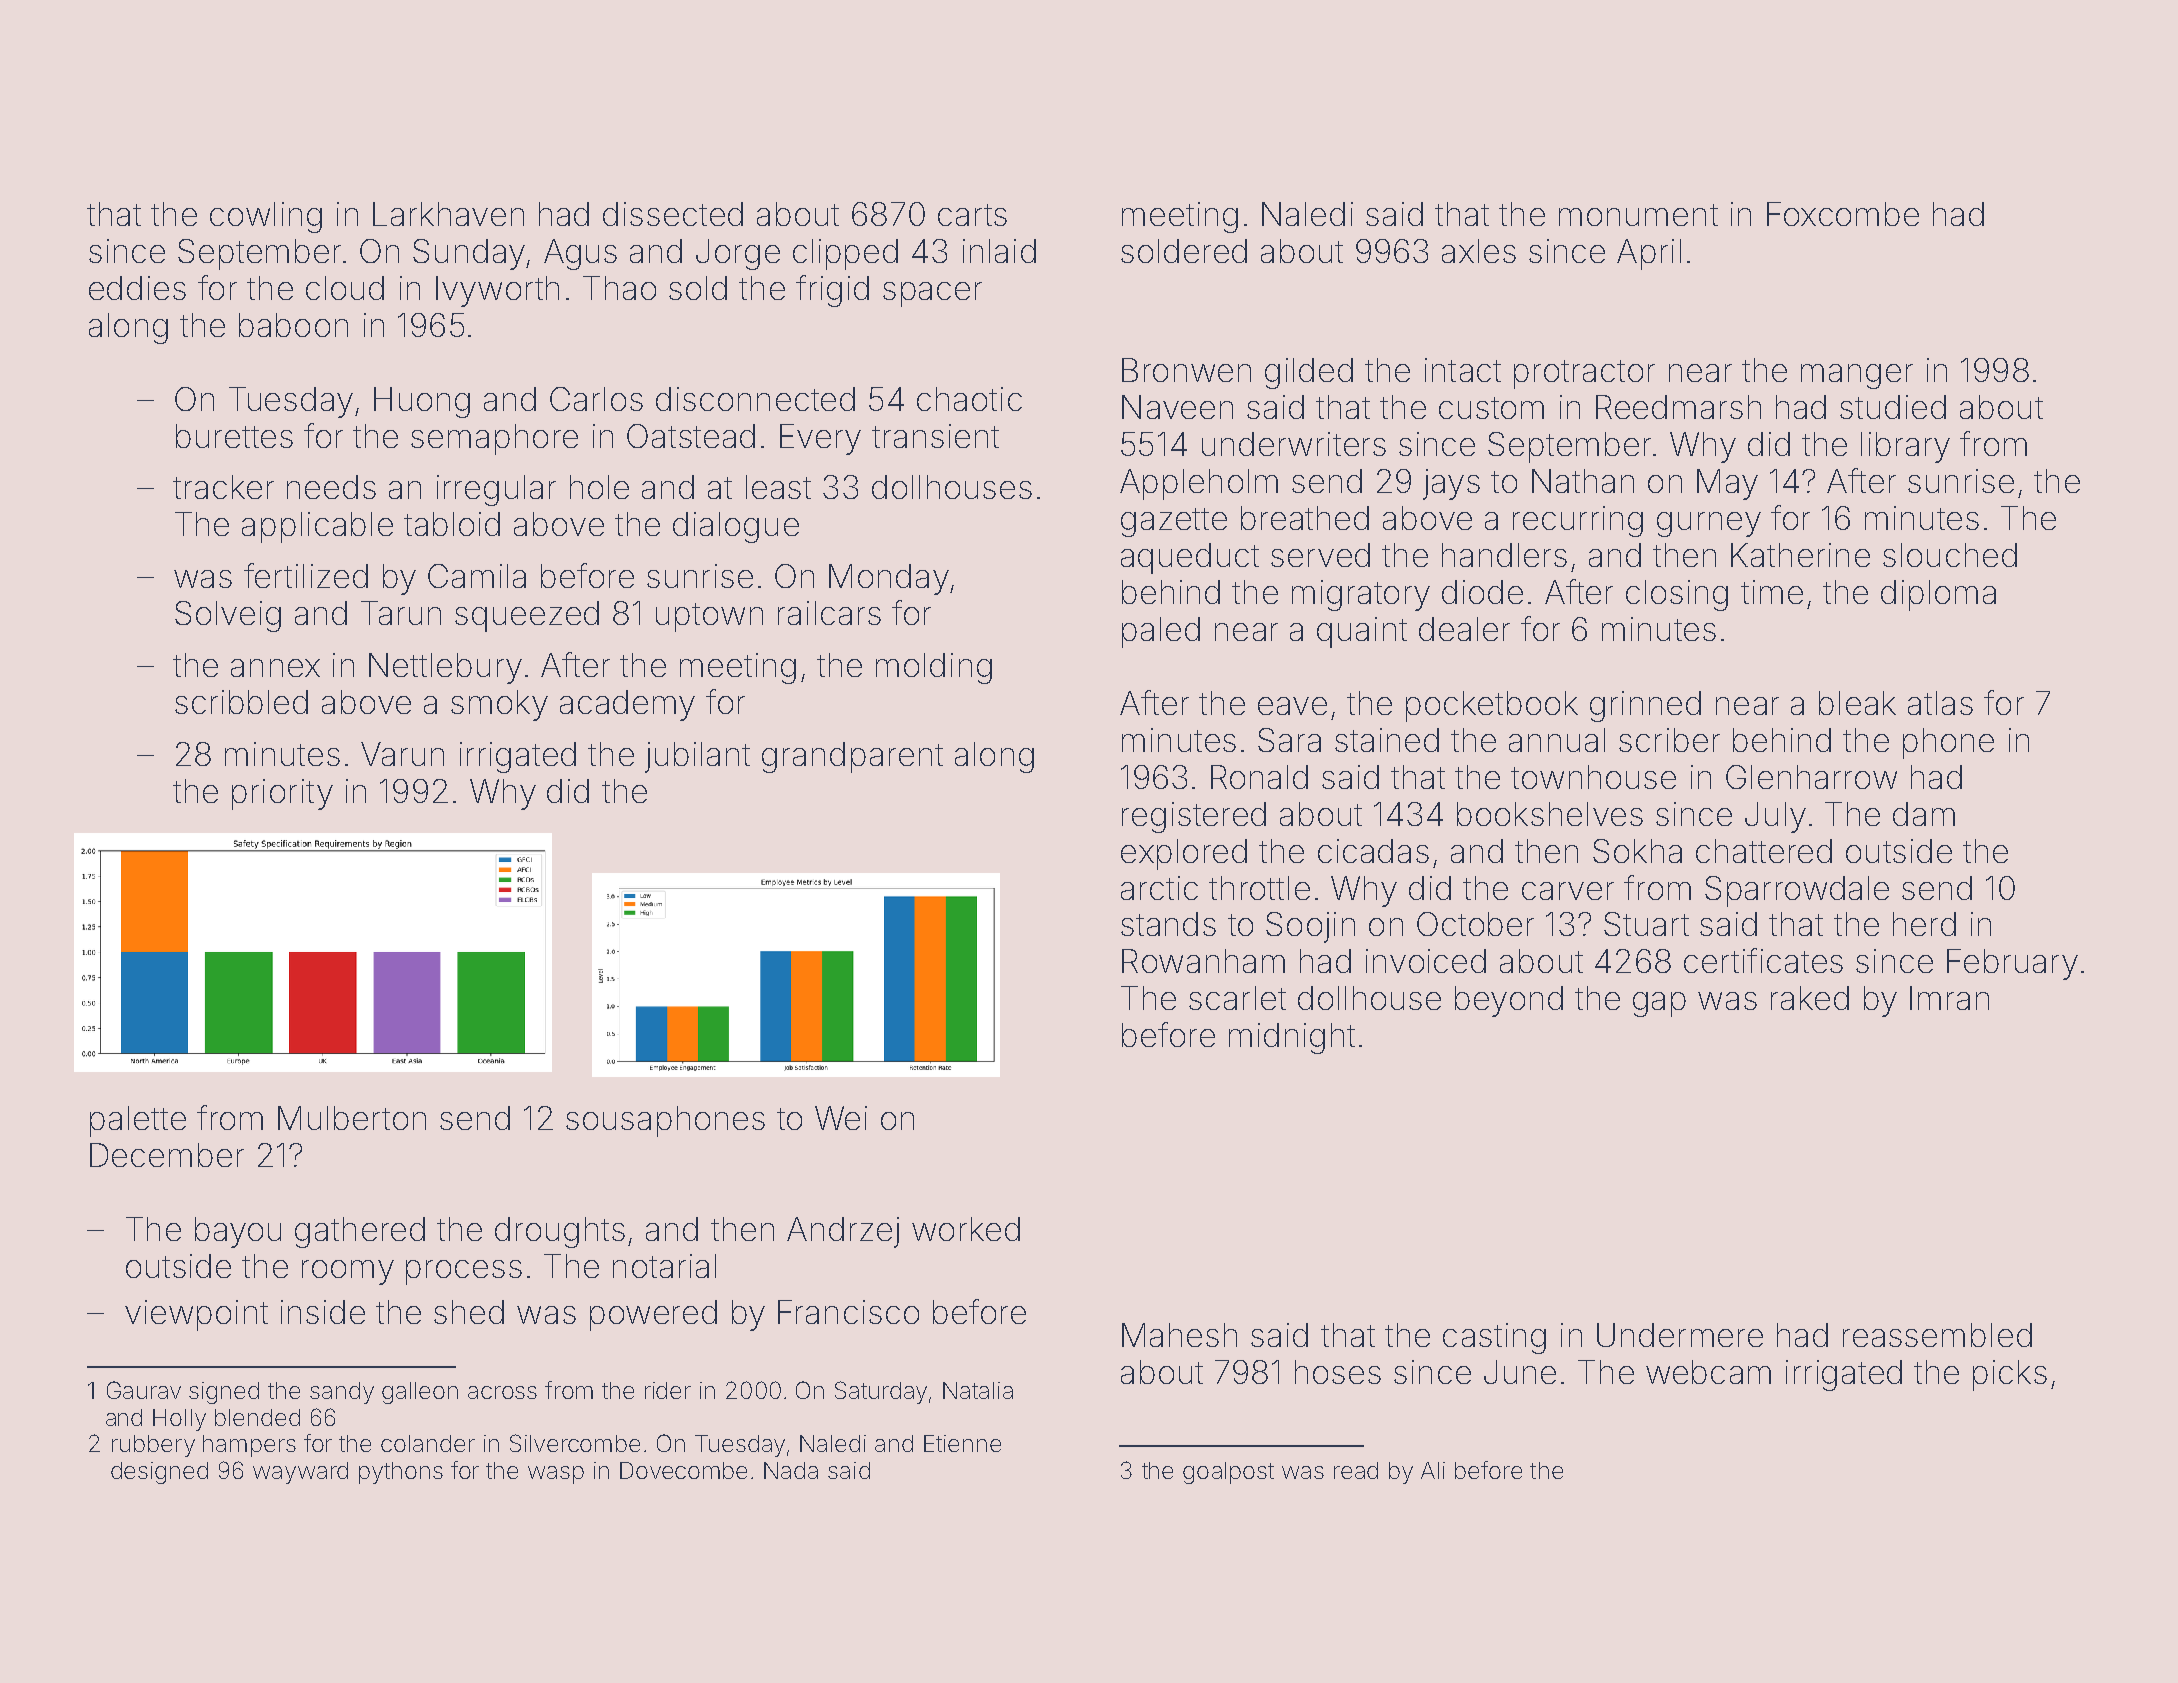  I want to click on Mulberton, so click(352, 1118).
